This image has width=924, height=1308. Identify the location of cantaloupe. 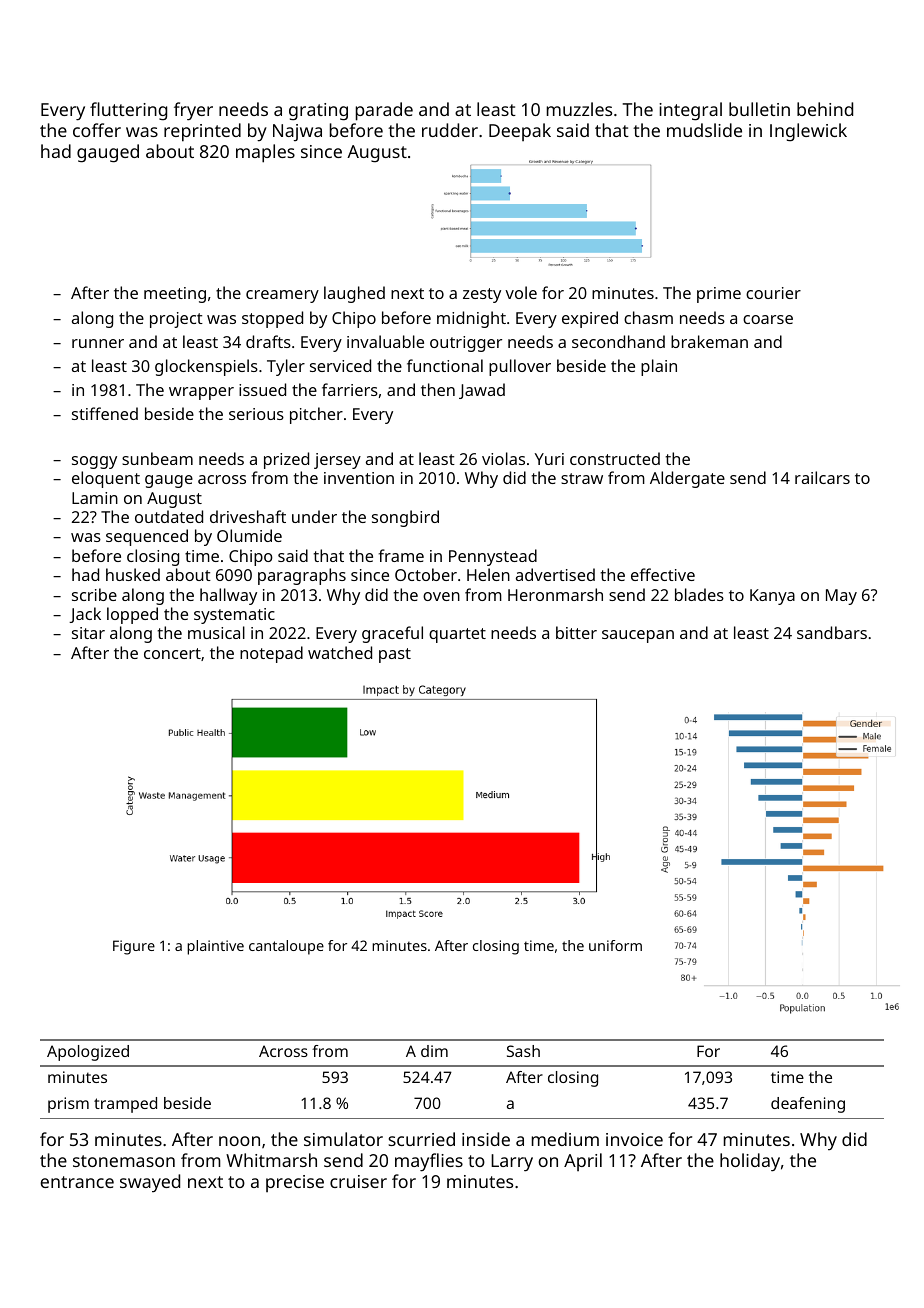
(286, 947).
